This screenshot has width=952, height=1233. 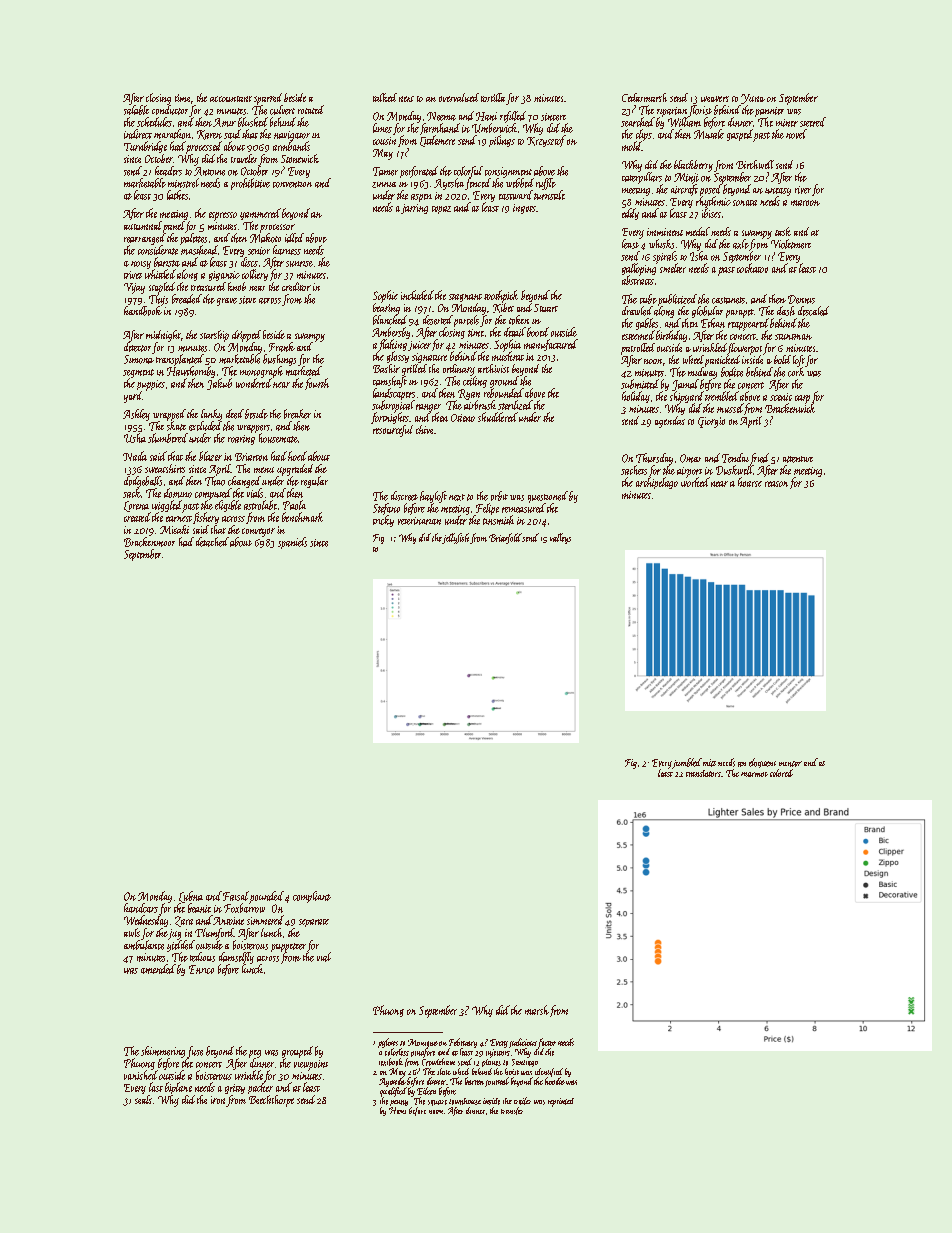 What do you see at coordinates (776, 484) in the screenshot?
I see `reason` at bounding box center [776, 484].
